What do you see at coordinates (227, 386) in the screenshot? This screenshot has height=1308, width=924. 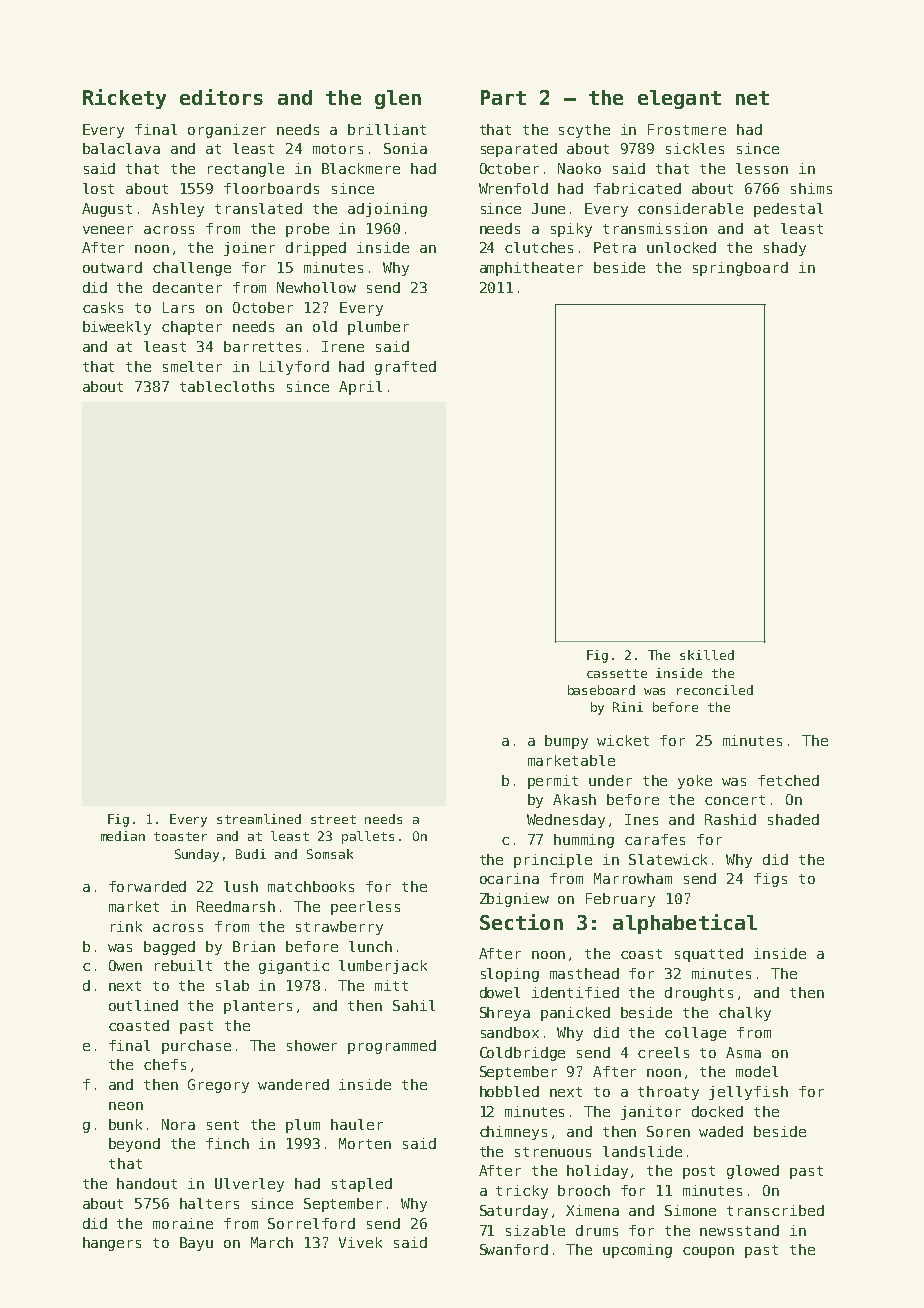 I see `tablecloths` at bounding box center [227, 386].
